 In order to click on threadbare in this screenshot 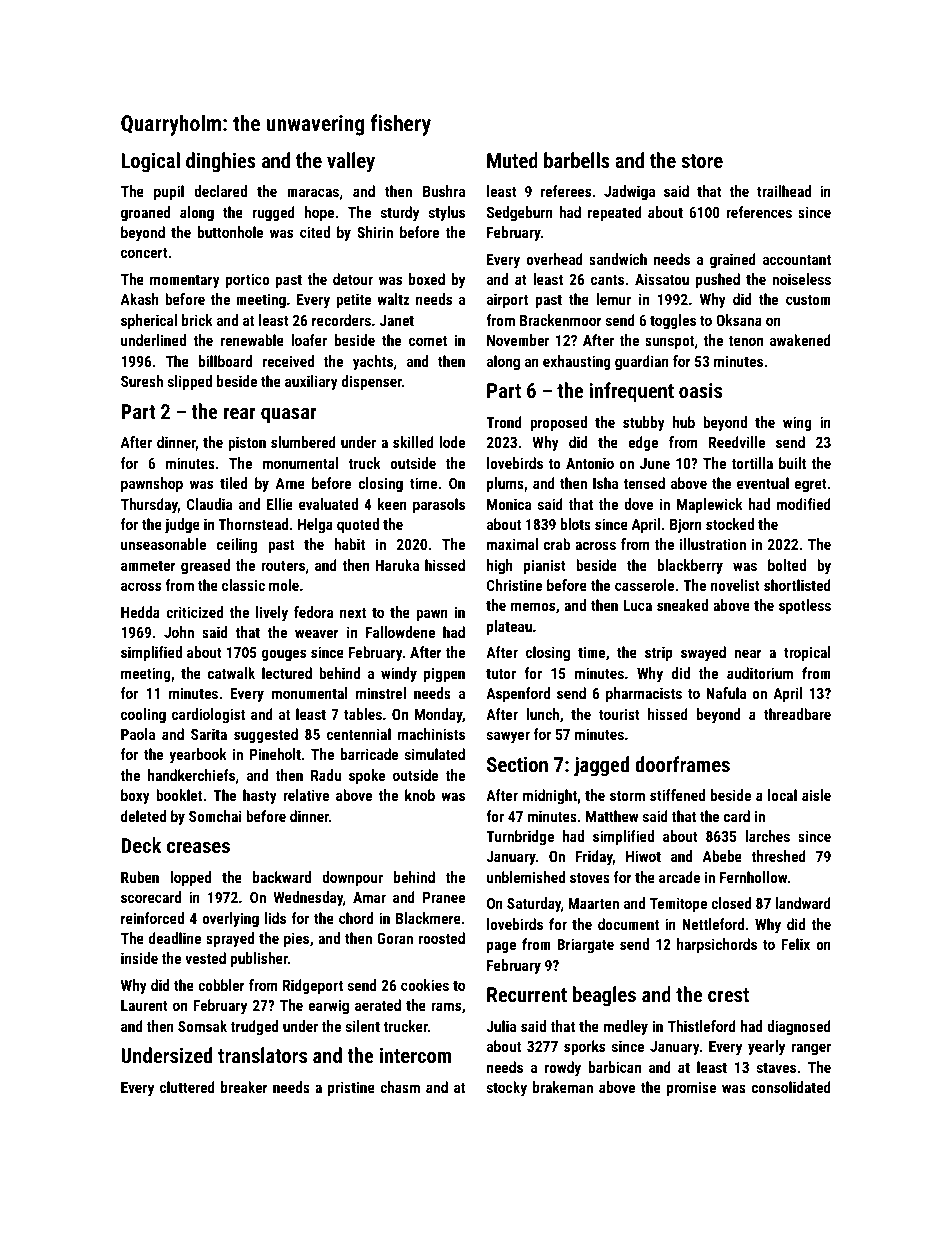, I will do `click(797, 714)`.
